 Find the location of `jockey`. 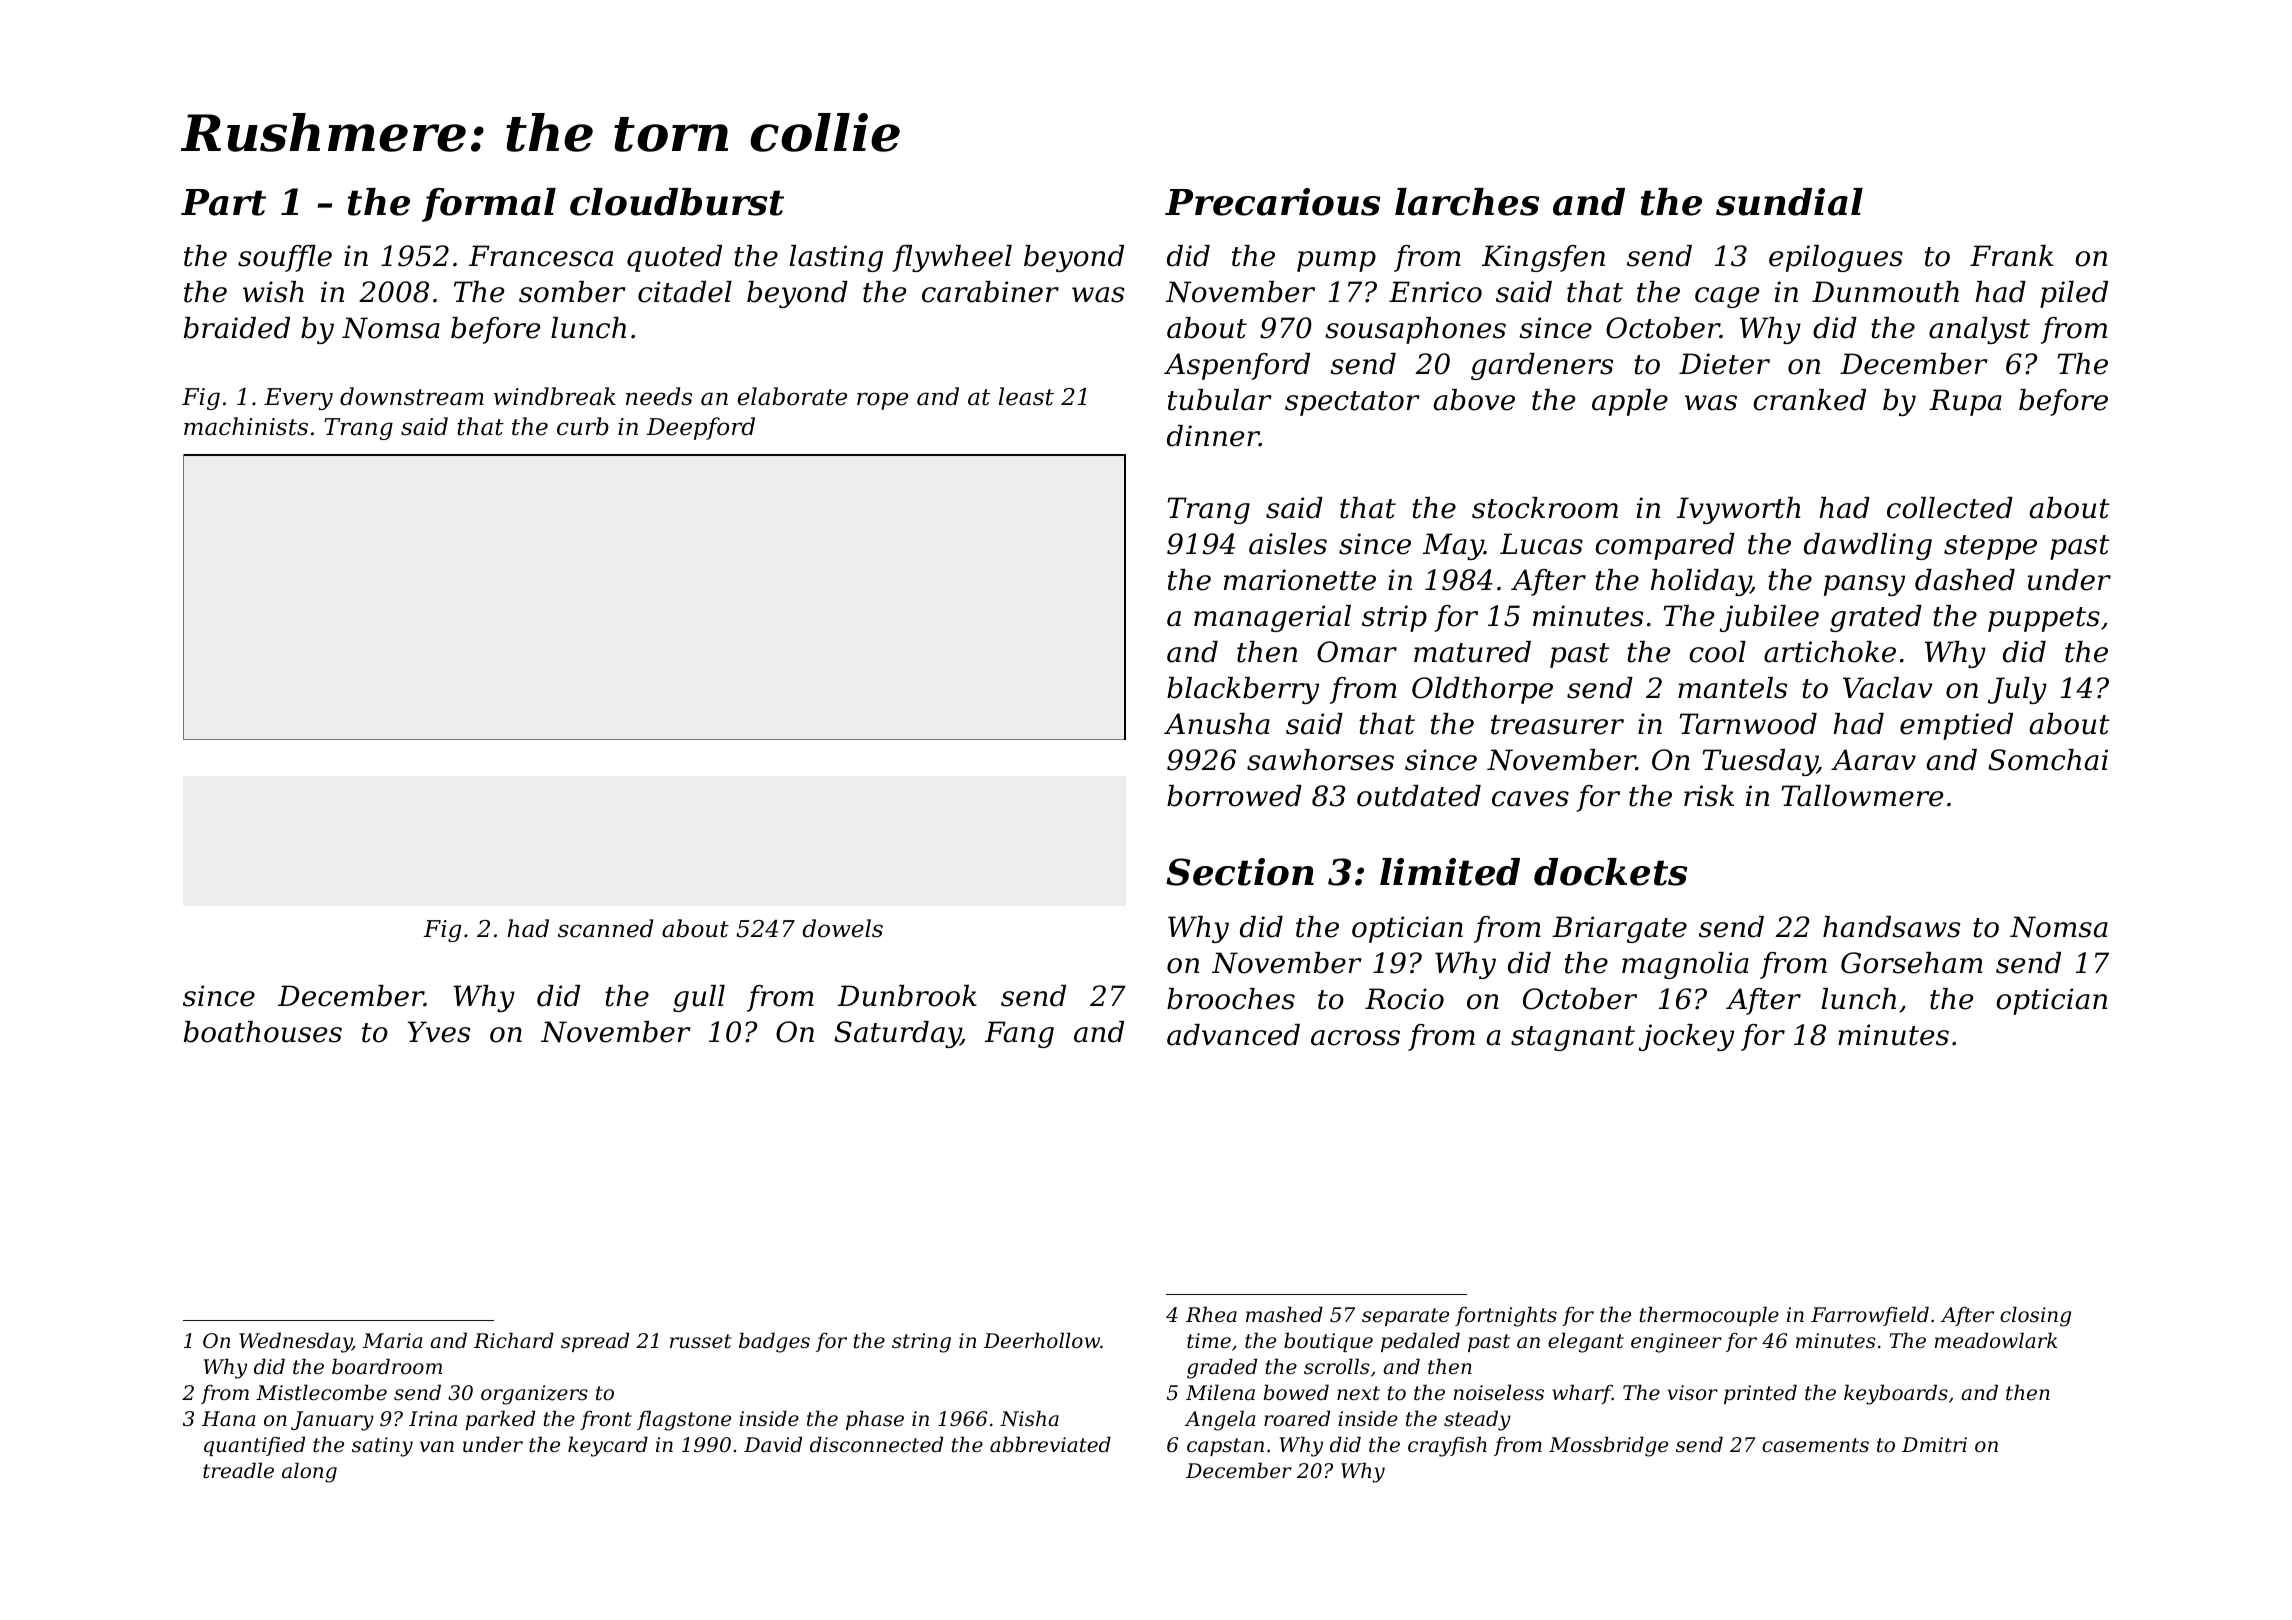

jockey is located at coordinates (1686, 1037).
